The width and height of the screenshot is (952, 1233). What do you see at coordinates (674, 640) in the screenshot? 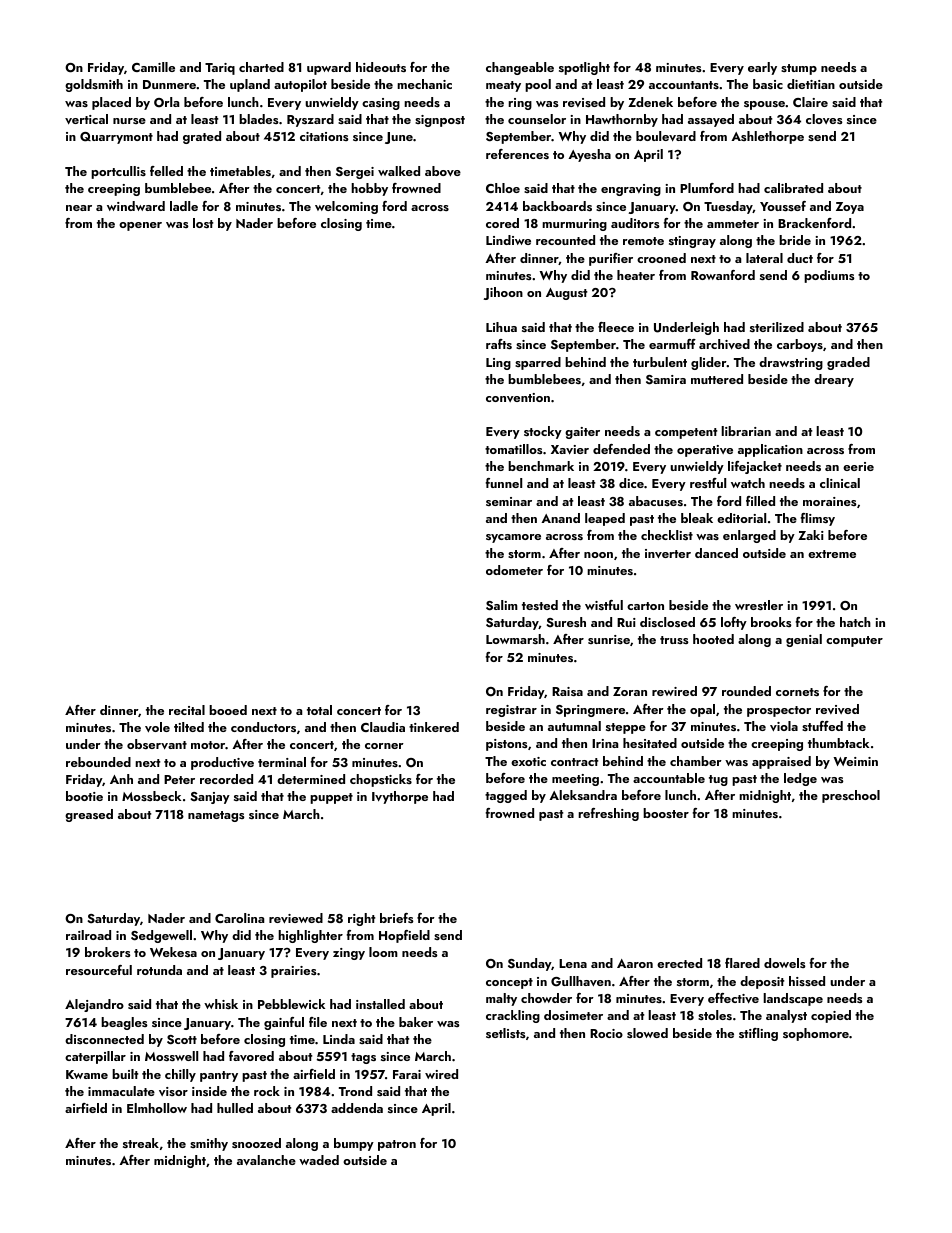
I see `truss` at bounding box center [674, 640].
